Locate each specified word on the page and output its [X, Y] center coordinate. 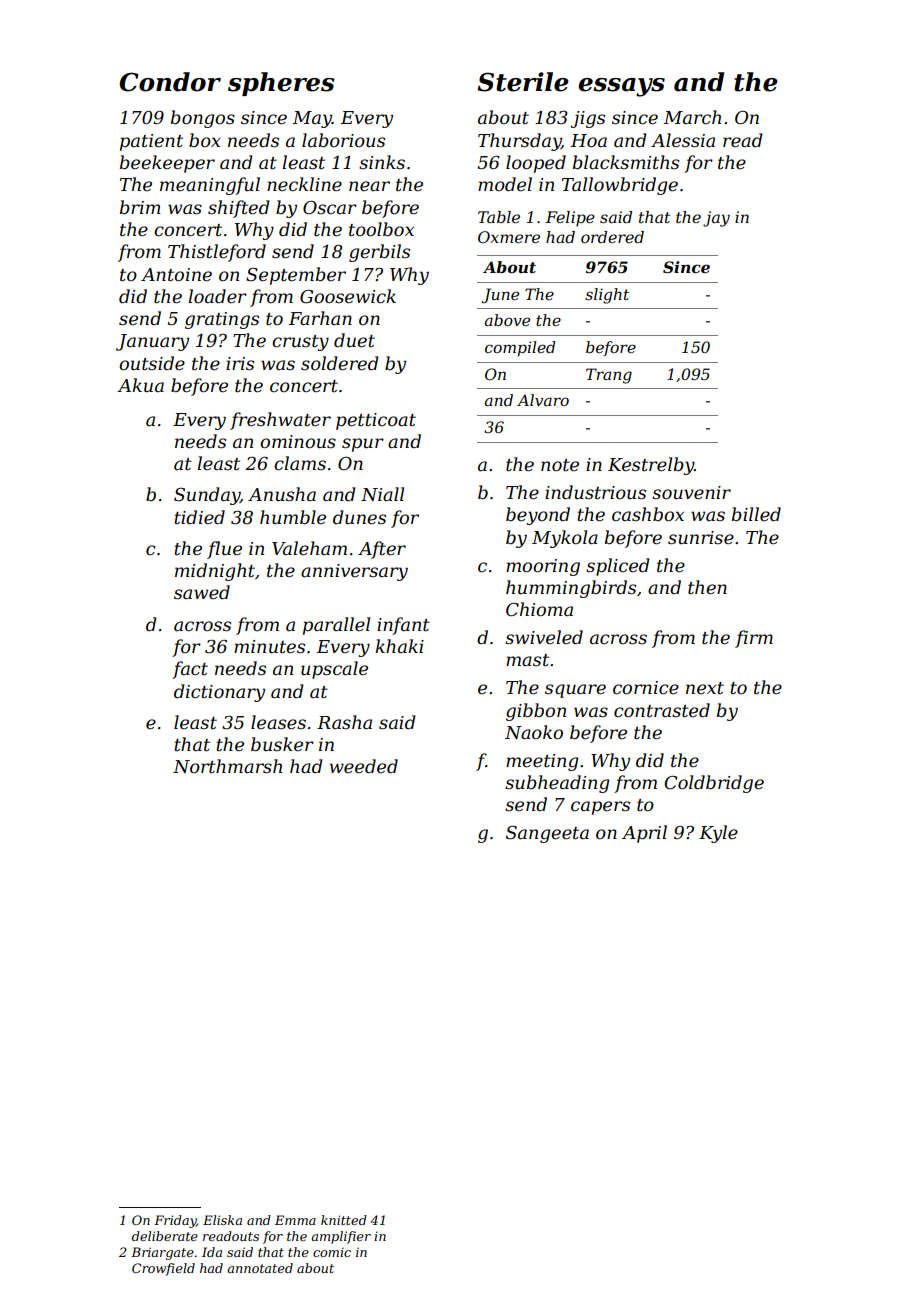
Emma [295, 1220]
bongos [203, 119]
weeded [364, 766]
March [692, 117]
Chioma [539, 609]
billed [756, 514]
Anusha [282, 494]
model [505, 184]
